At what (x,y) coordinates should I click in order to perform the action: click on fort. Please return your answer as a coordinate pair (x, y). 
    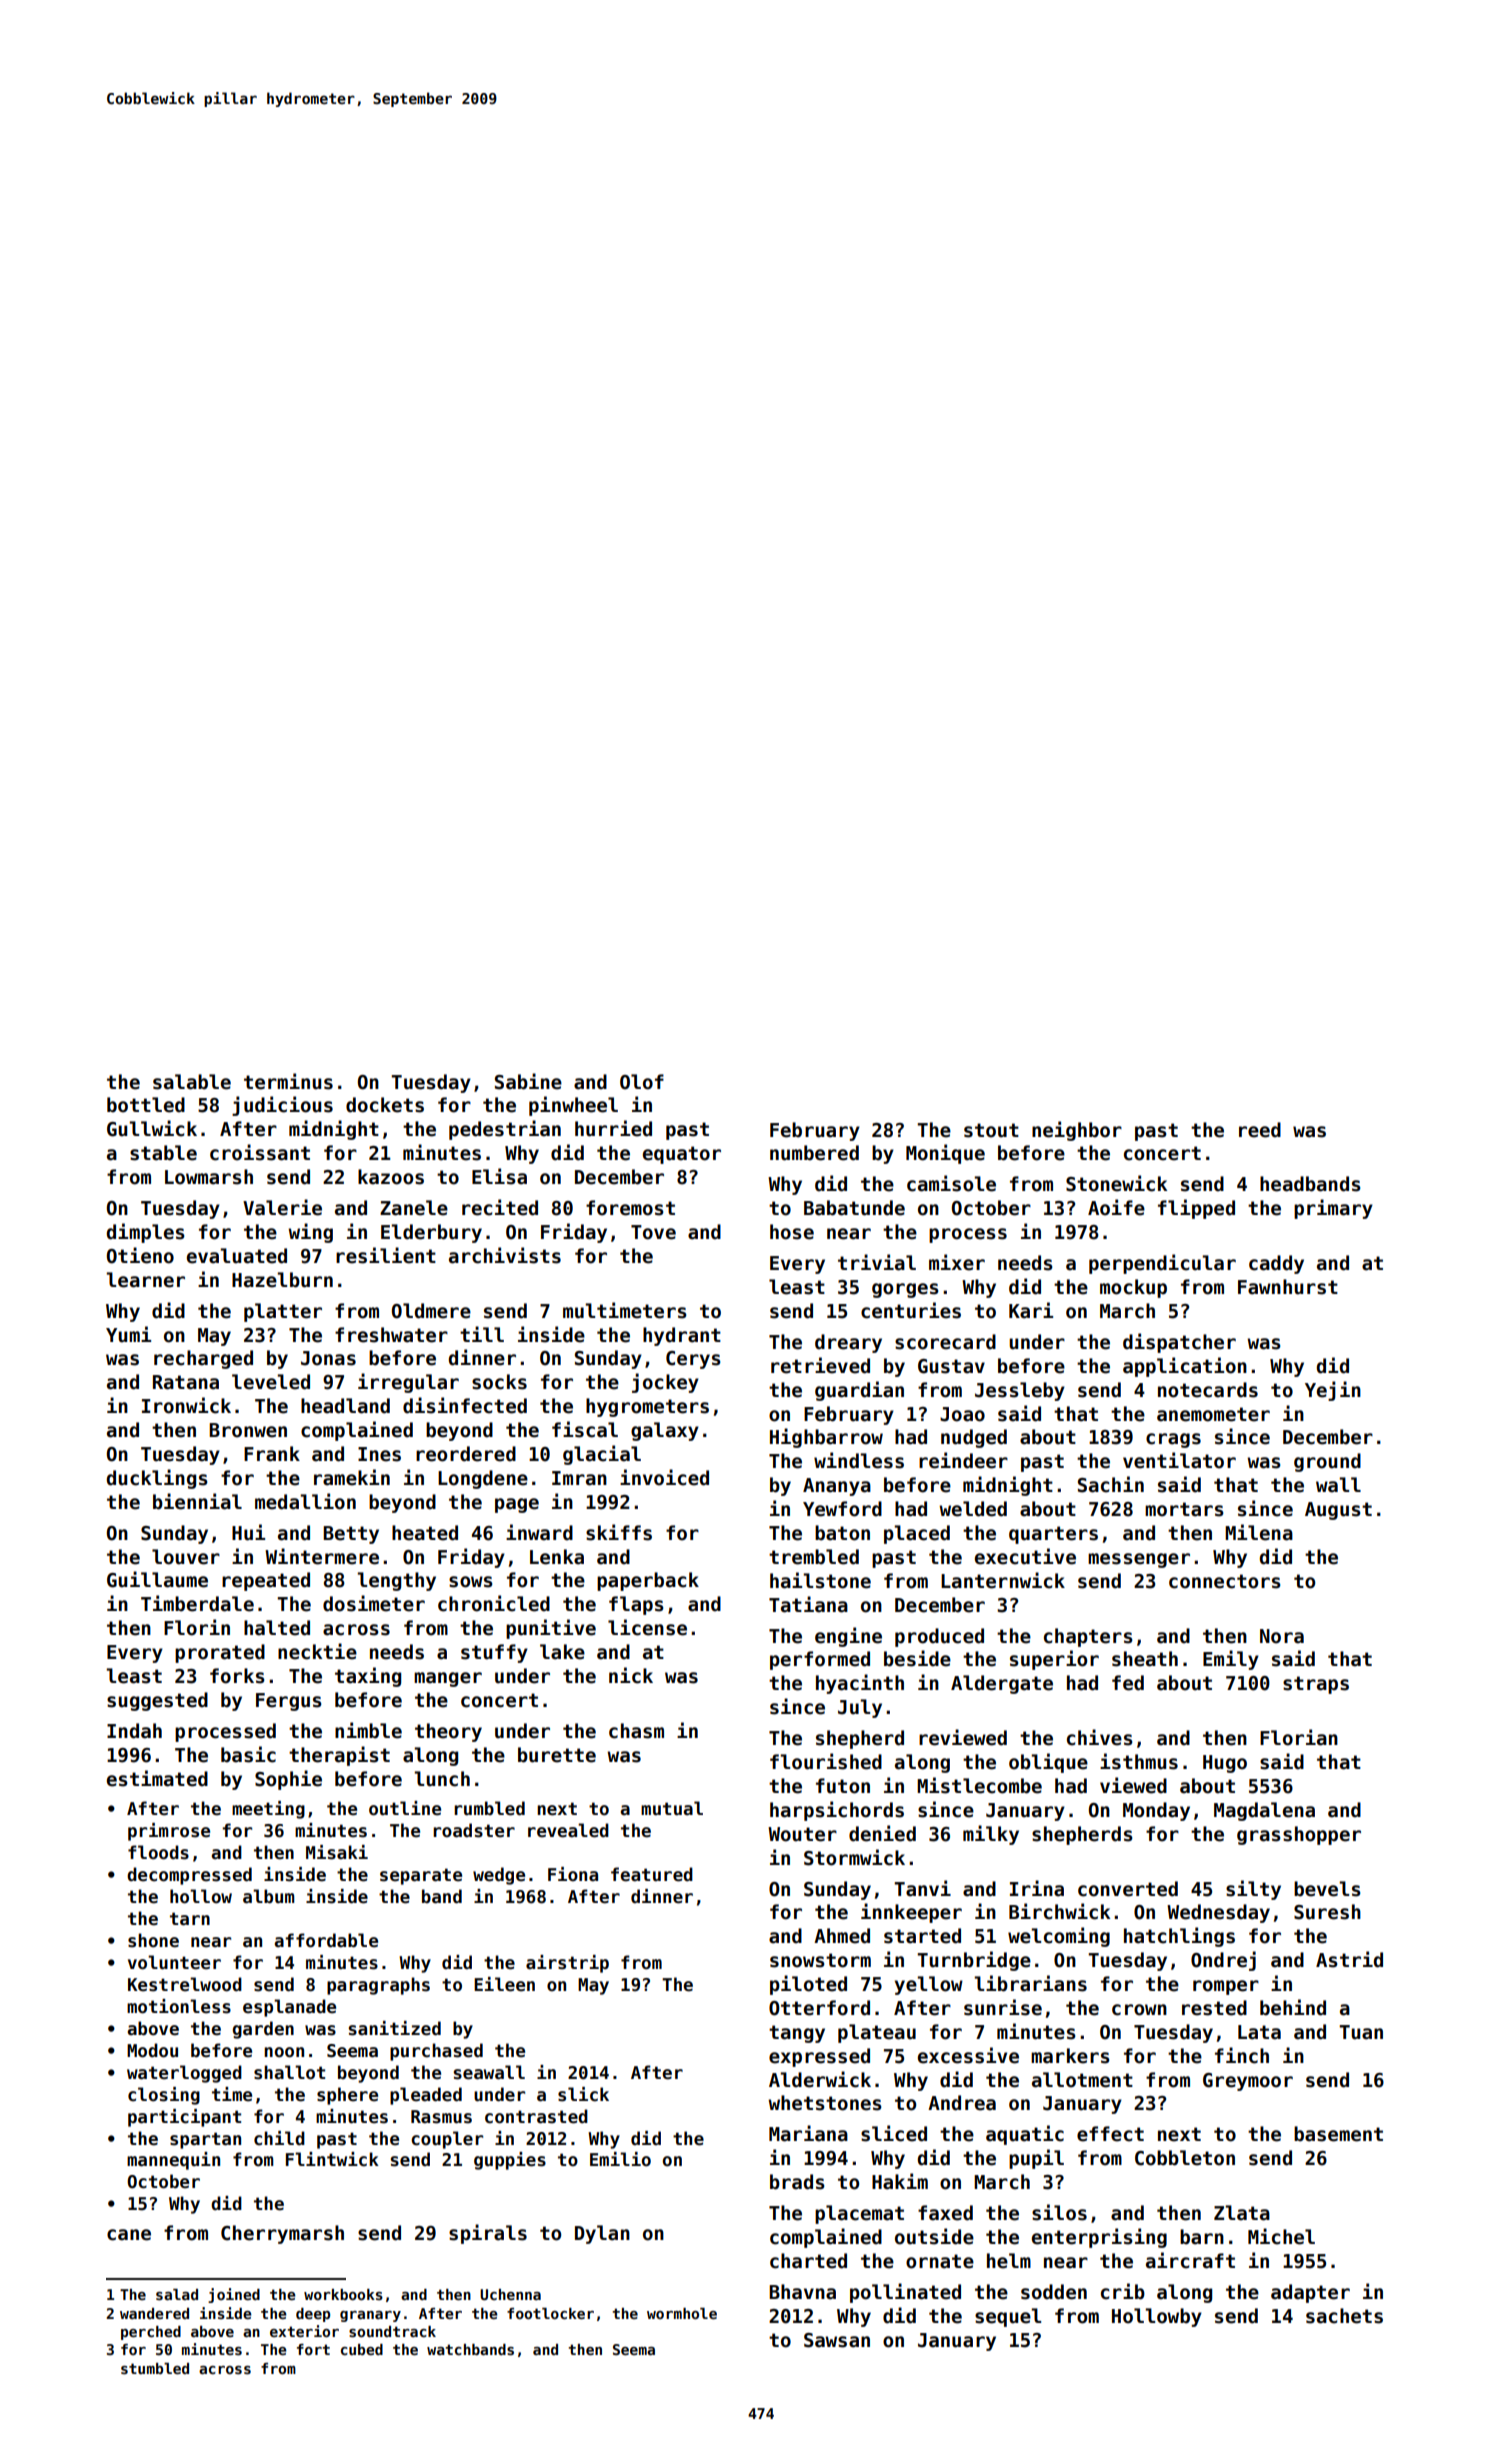
    Looking at the image, I should click on (313, 2349).
